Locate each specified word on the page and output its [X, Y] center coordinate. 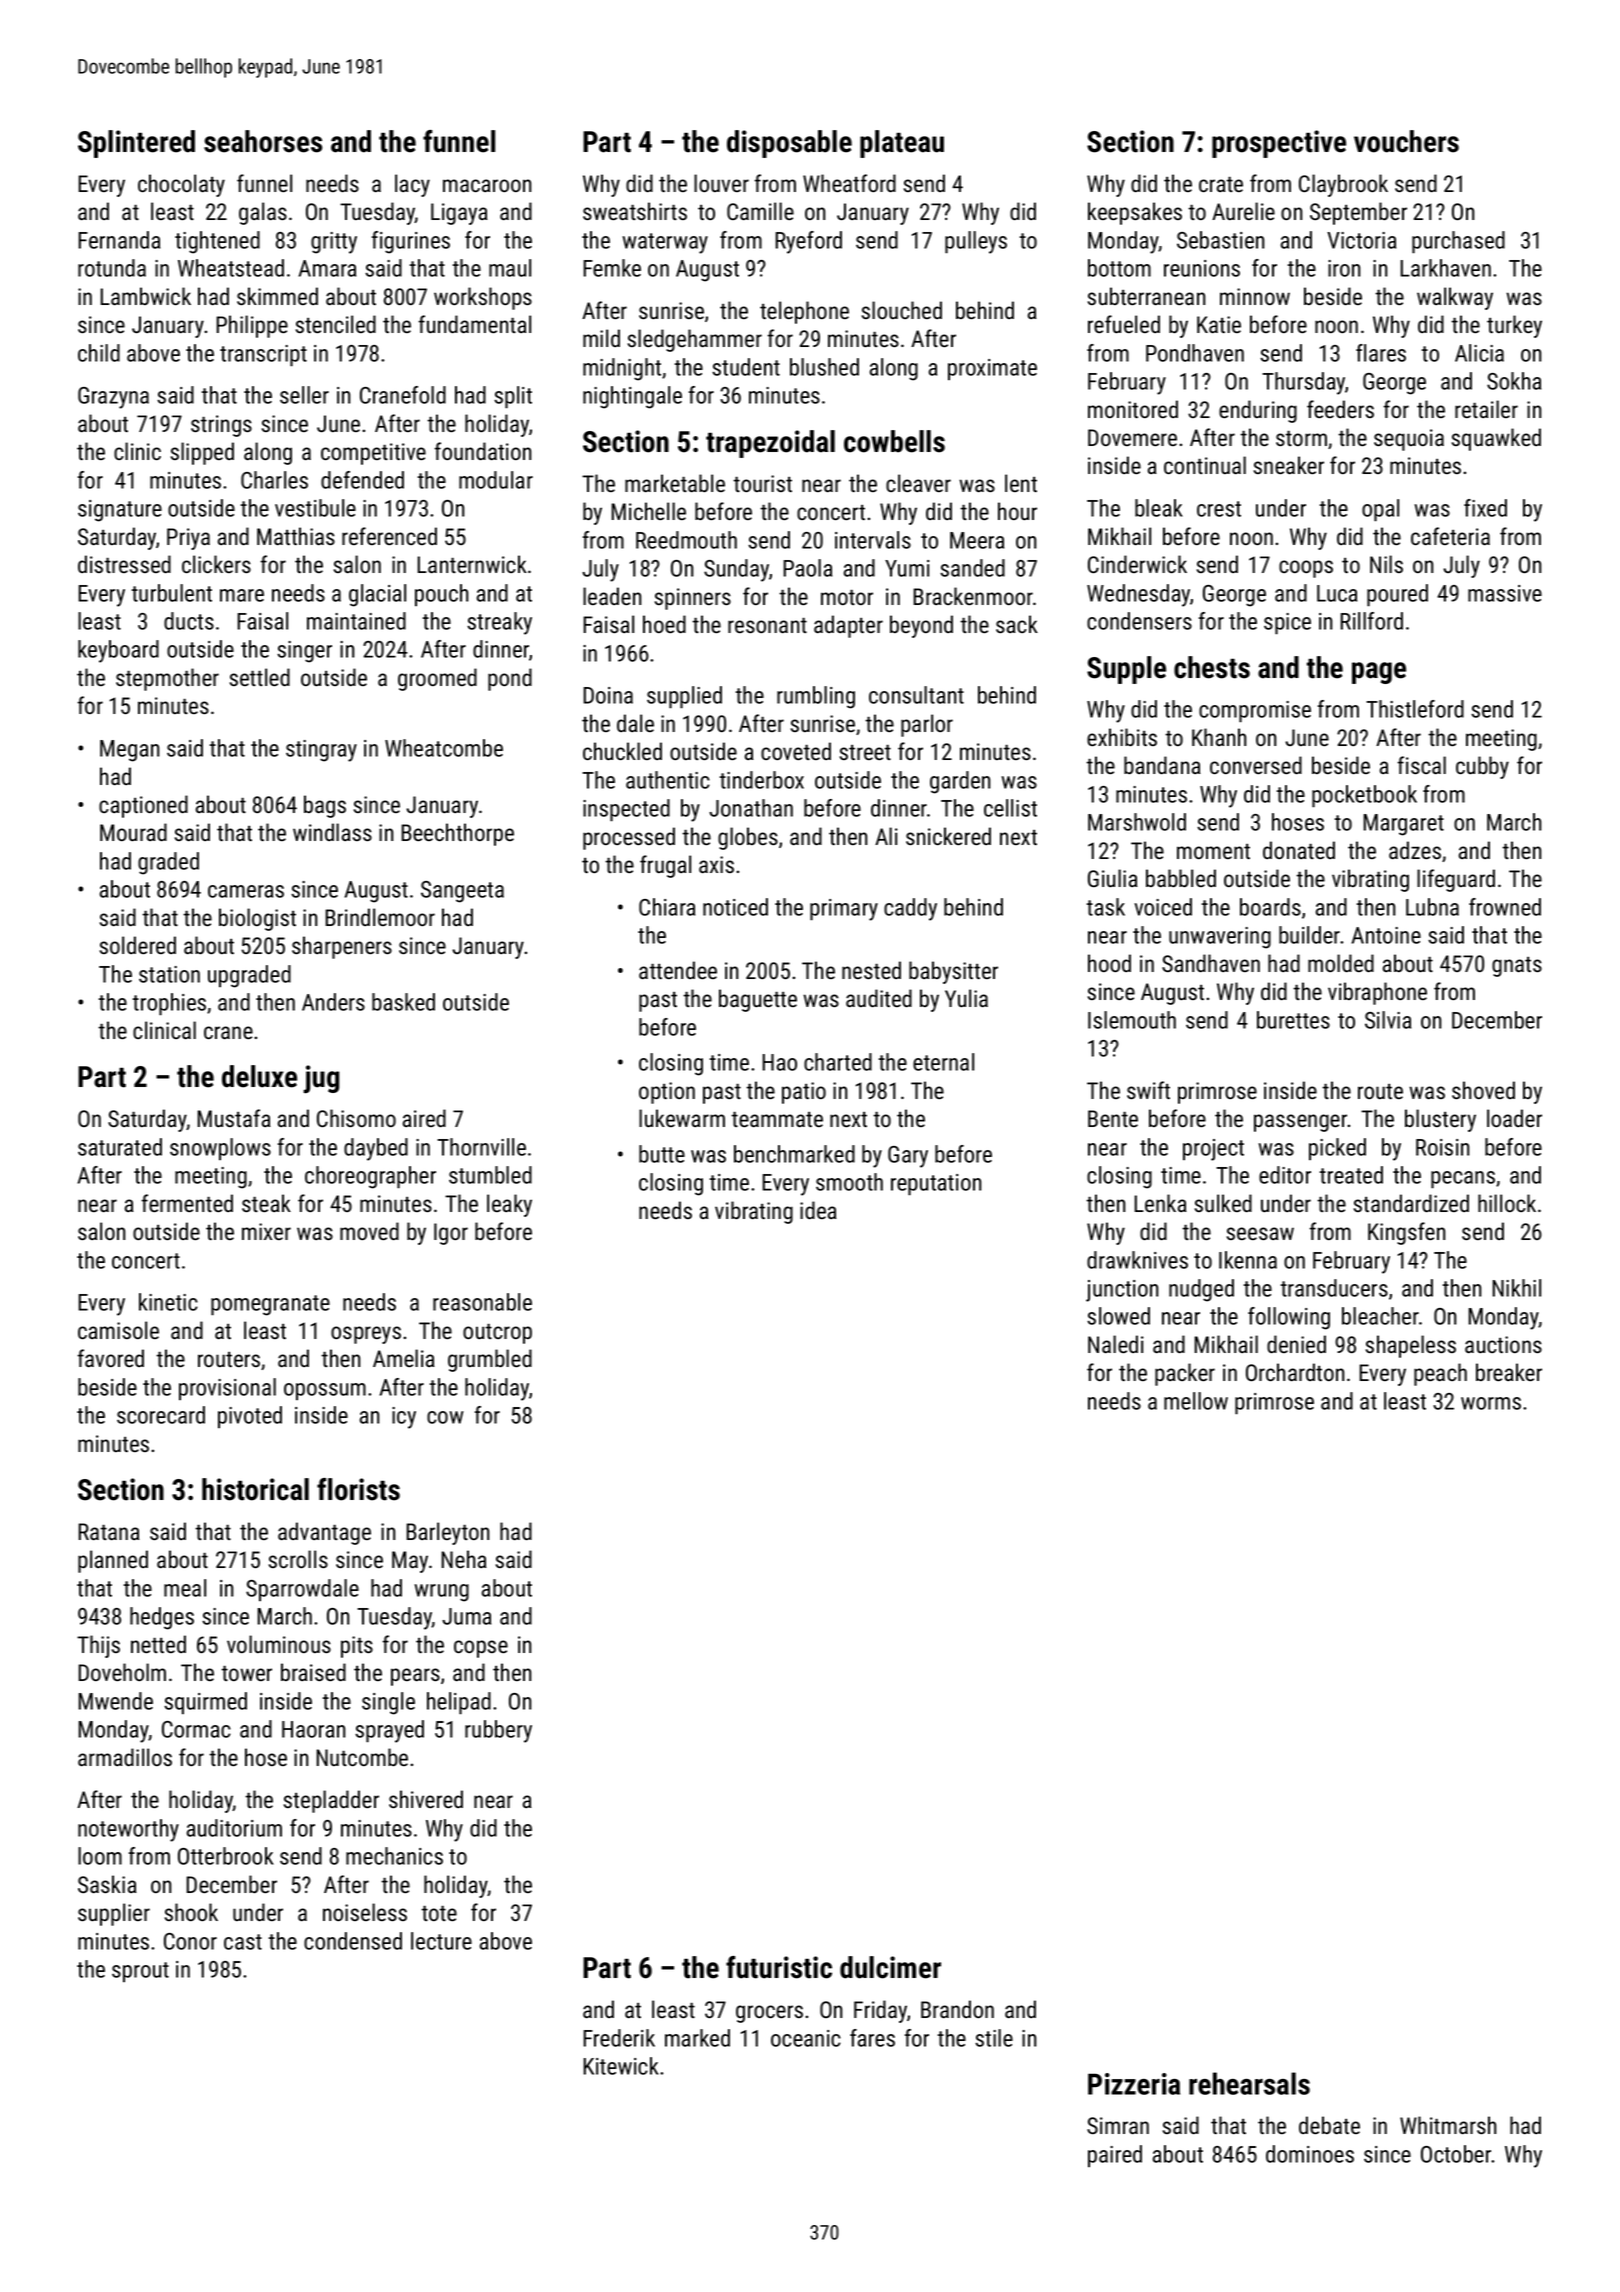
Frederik [619, 2038]
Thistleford [1415, 709]
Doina [608, 695]
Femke [612, 268]
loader [1514, 1118]
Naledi [1116, 1344]
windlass [332, 832]
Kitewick [621, 2066]
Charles [274, 480]
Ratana [109, 1531]
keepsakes [1135, 213]
